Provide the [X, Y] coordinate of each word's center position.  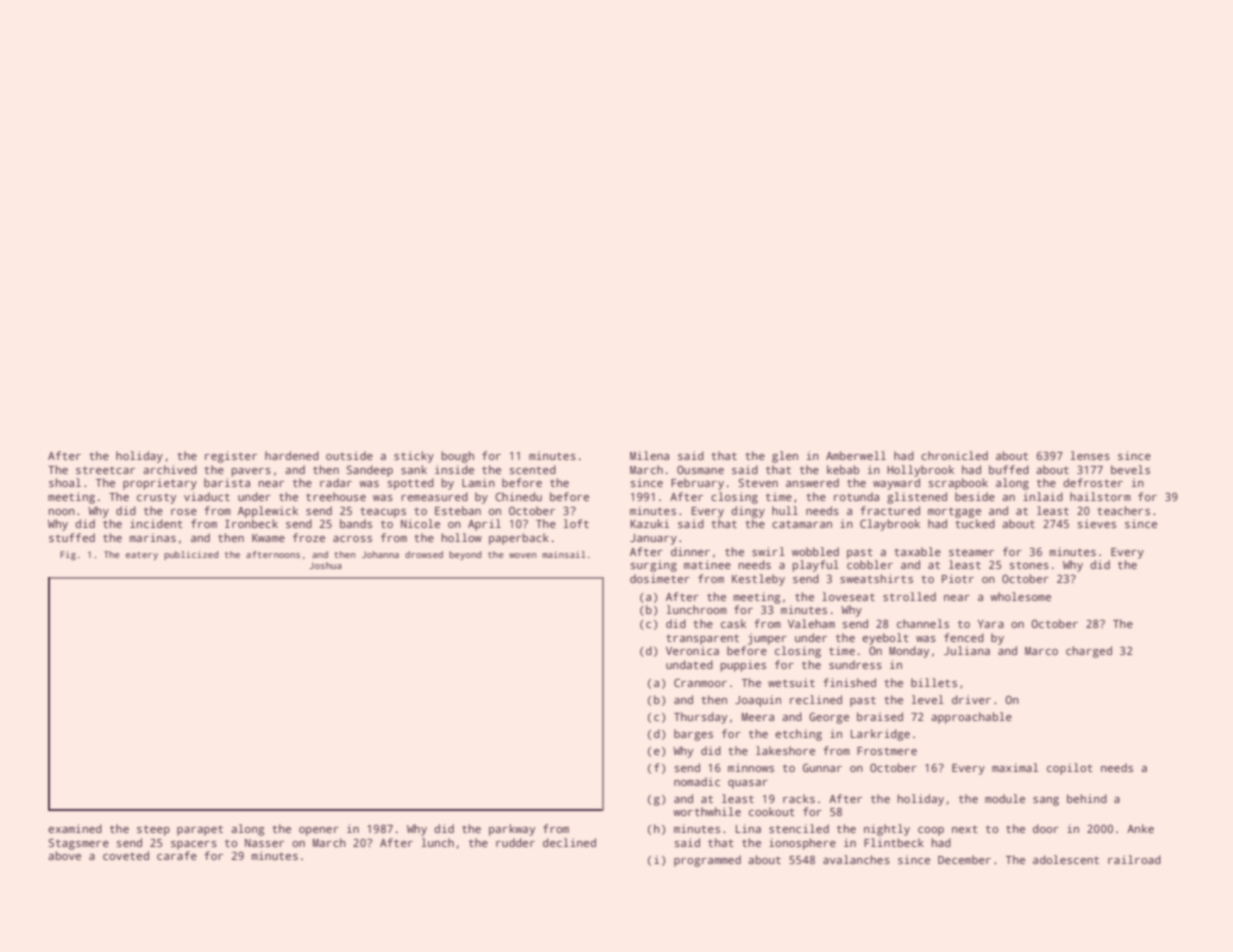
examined [75, 828]
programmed [707, 861]
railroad [1134, 859]
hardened [292, 455]
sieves [1096, 523]
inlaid [1043, 496]
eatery [142, 556]
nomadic [697, 781]
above [64, 855]
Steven [758, 482]
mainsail [564, 554]
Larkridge [880, 735]
